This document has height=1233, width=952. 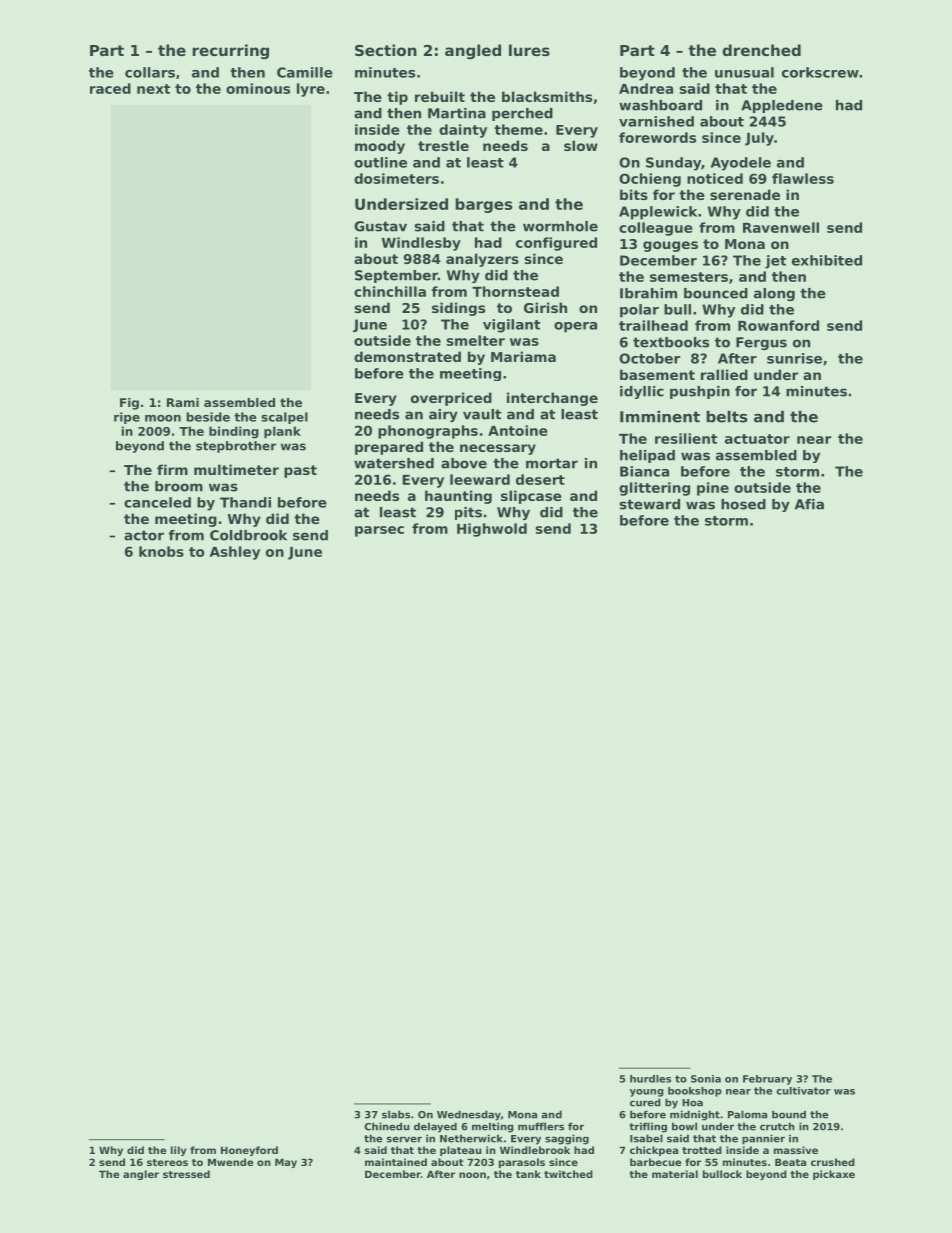 I want to click on angler, so click(x=141, y=1175).
